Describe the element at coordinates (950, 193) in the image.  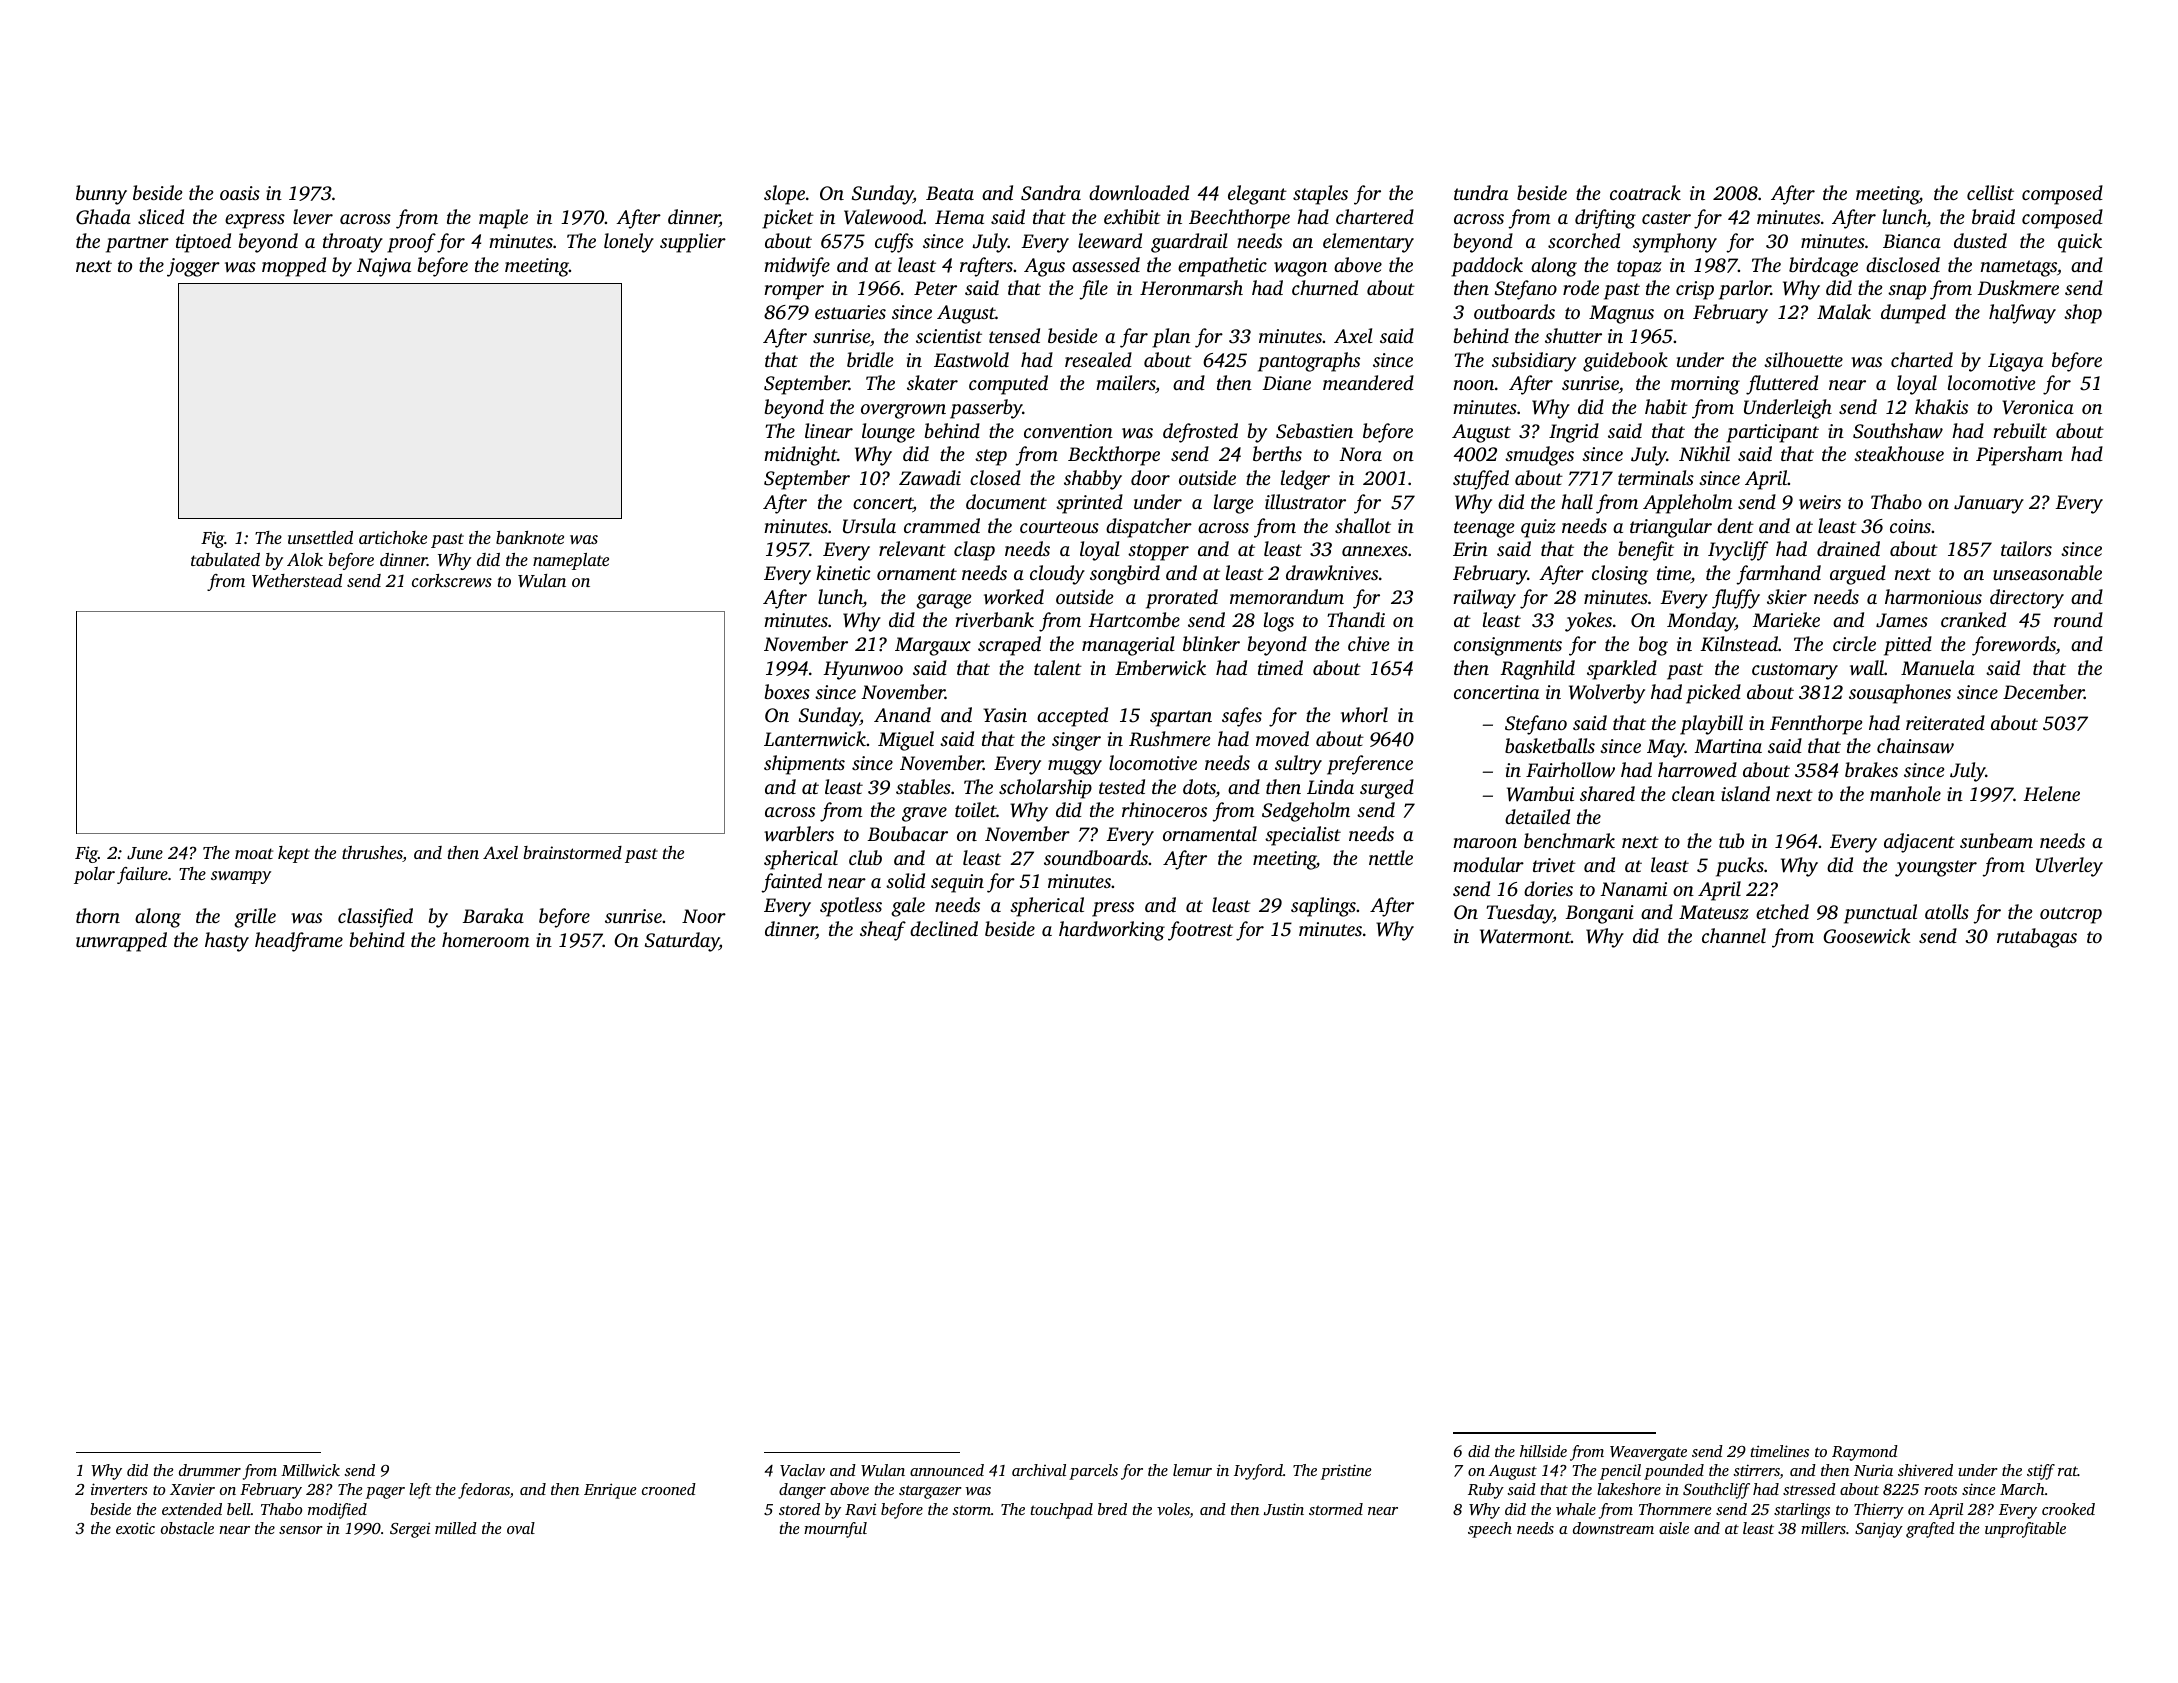
I see `Beata` at that location.
